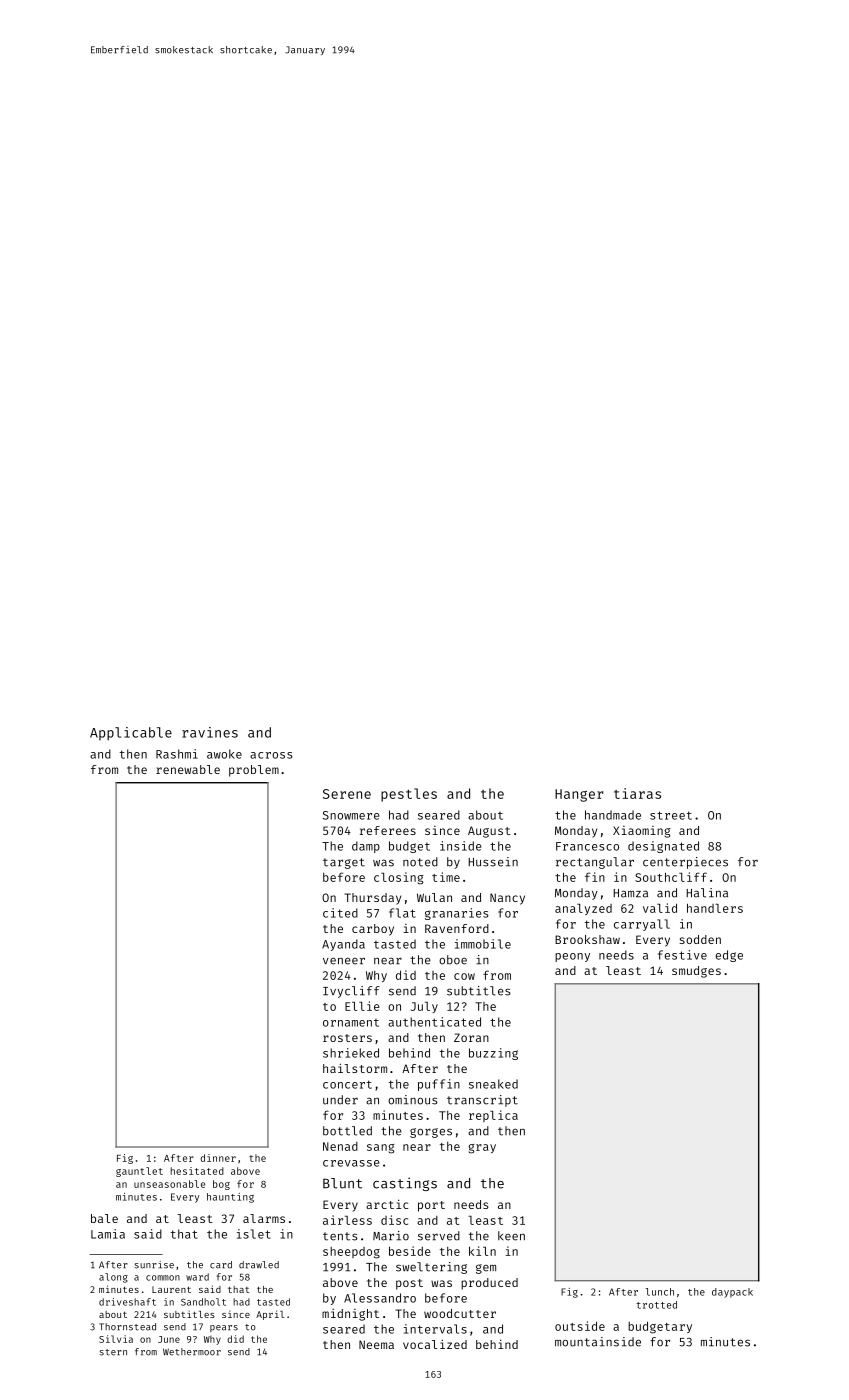 This screenshot has height=1400, width=849. What do you see at coordinates (188, 769) in the screenshot?
I see `renewable` at bounding box center [188, 769].
